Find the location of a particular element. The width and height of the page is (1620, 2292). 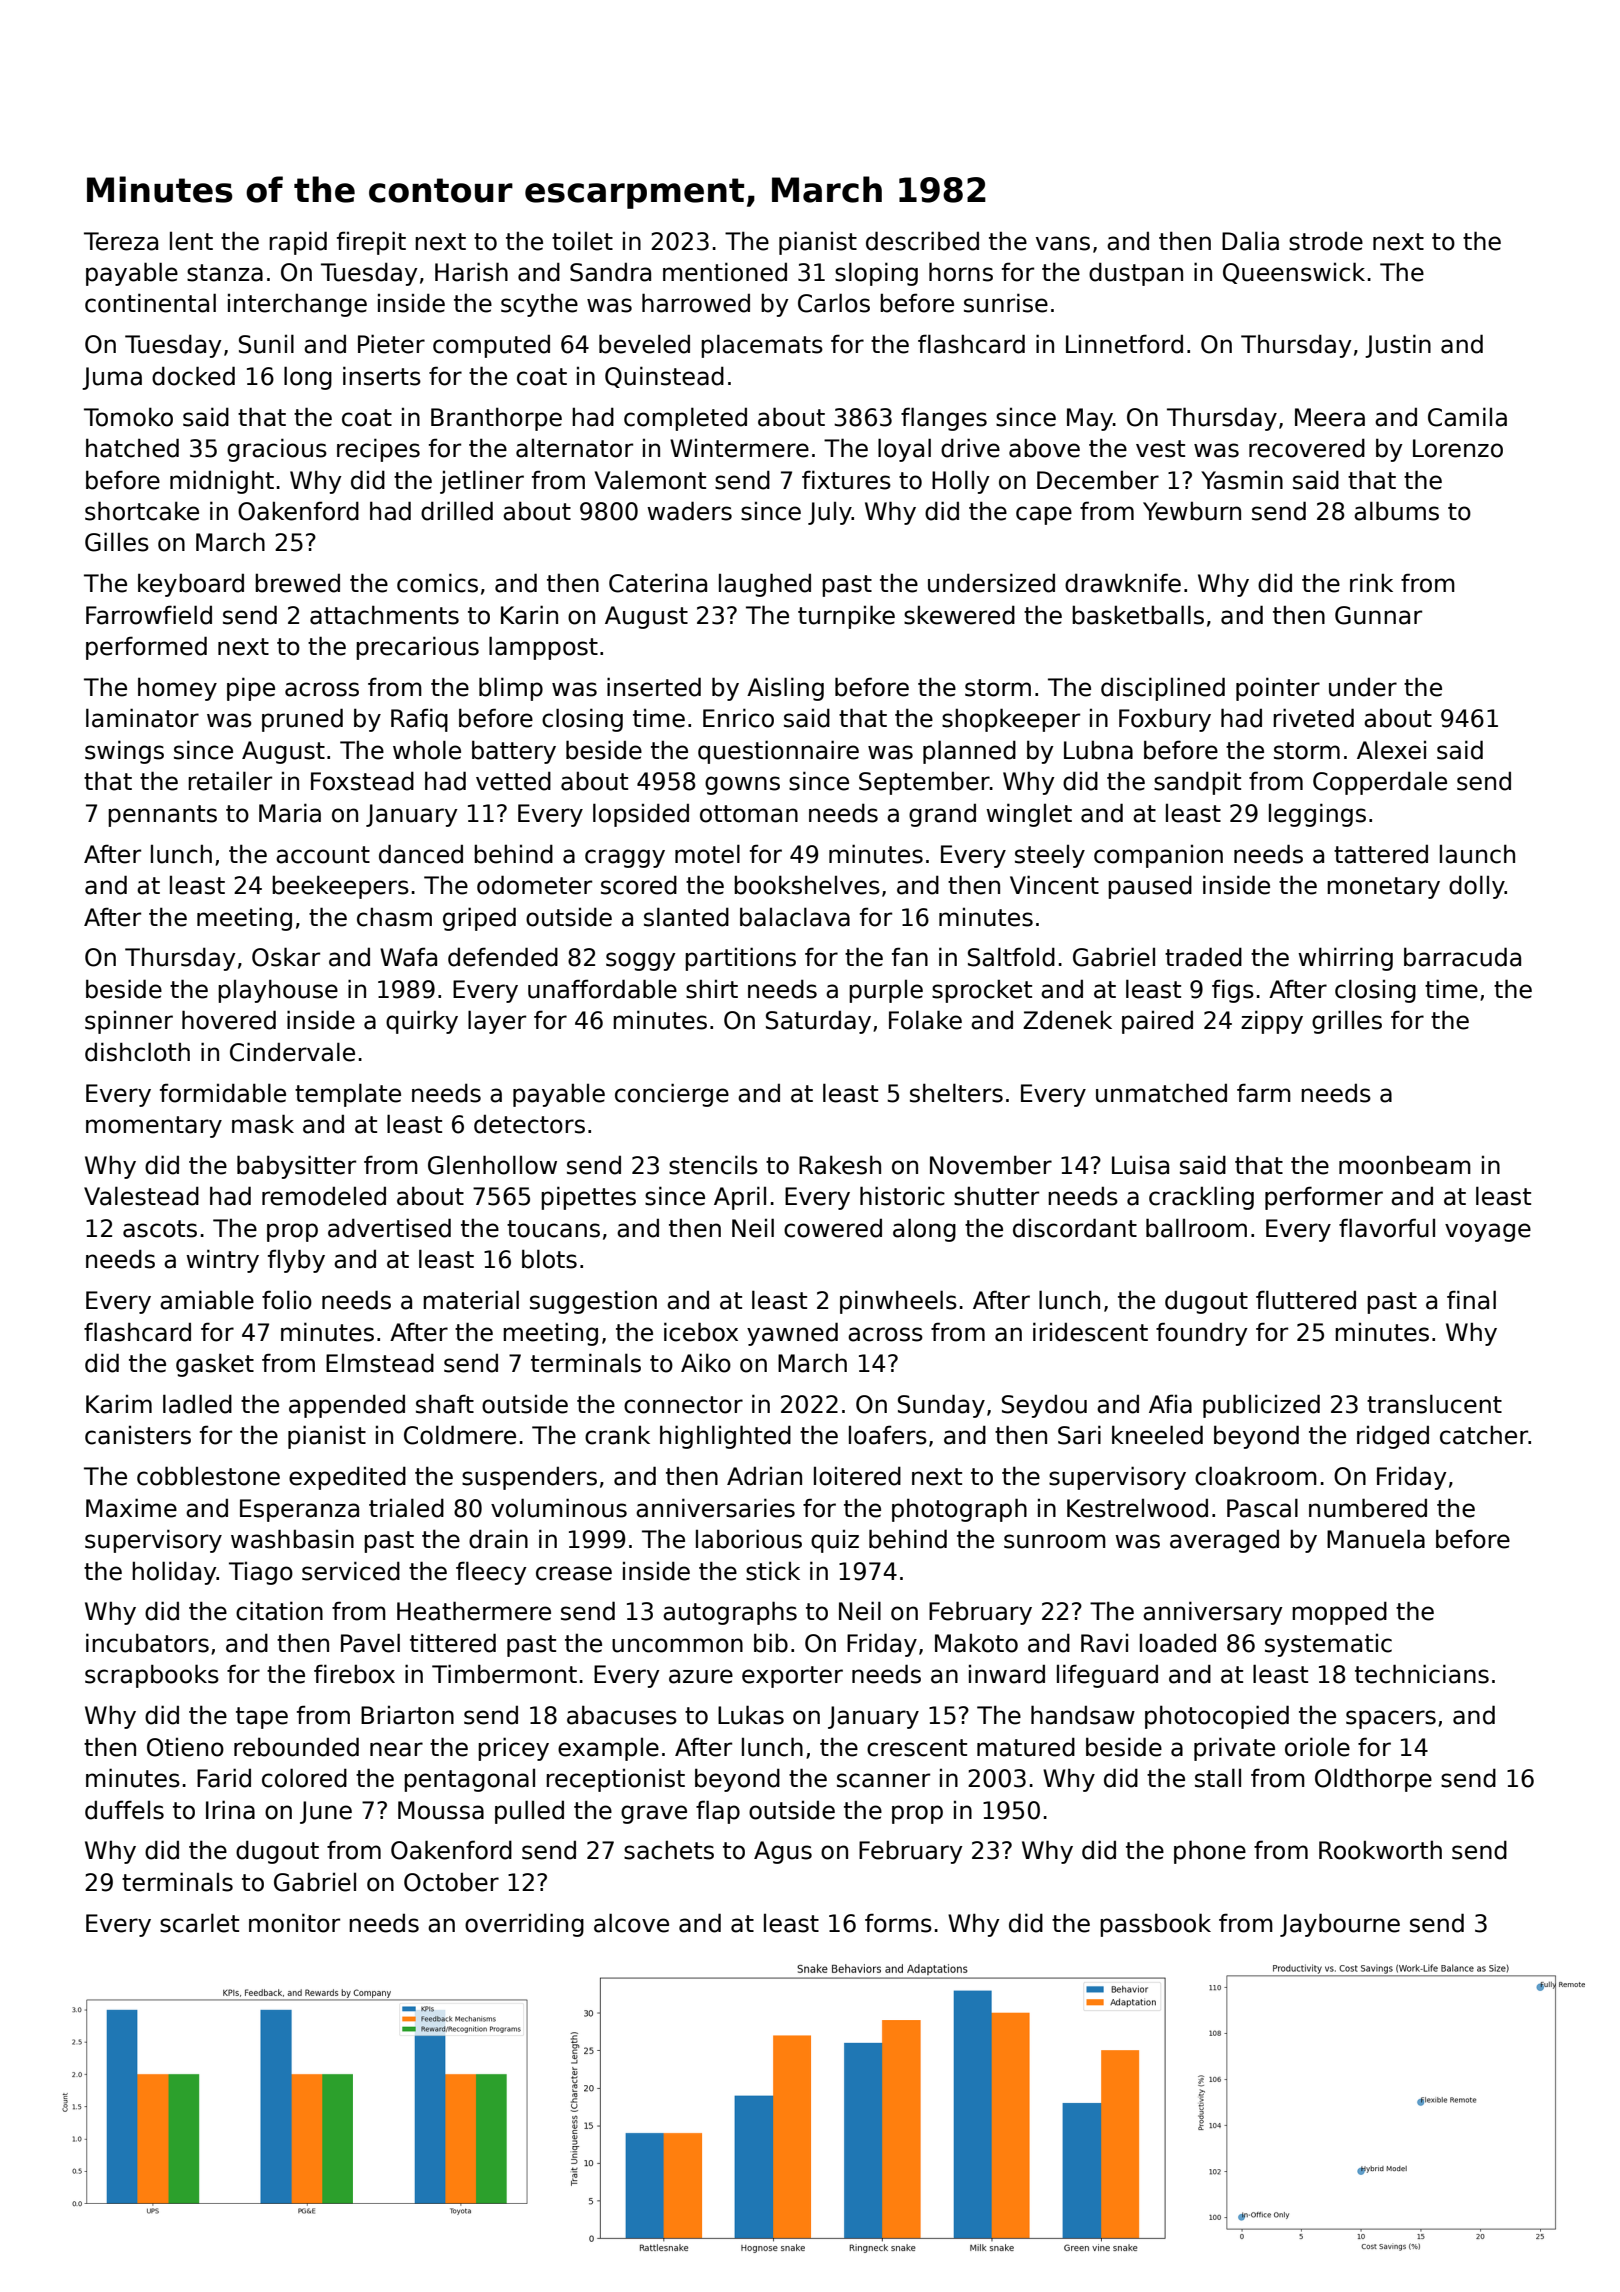

Dalia is located at coordinates (1250, 241).
